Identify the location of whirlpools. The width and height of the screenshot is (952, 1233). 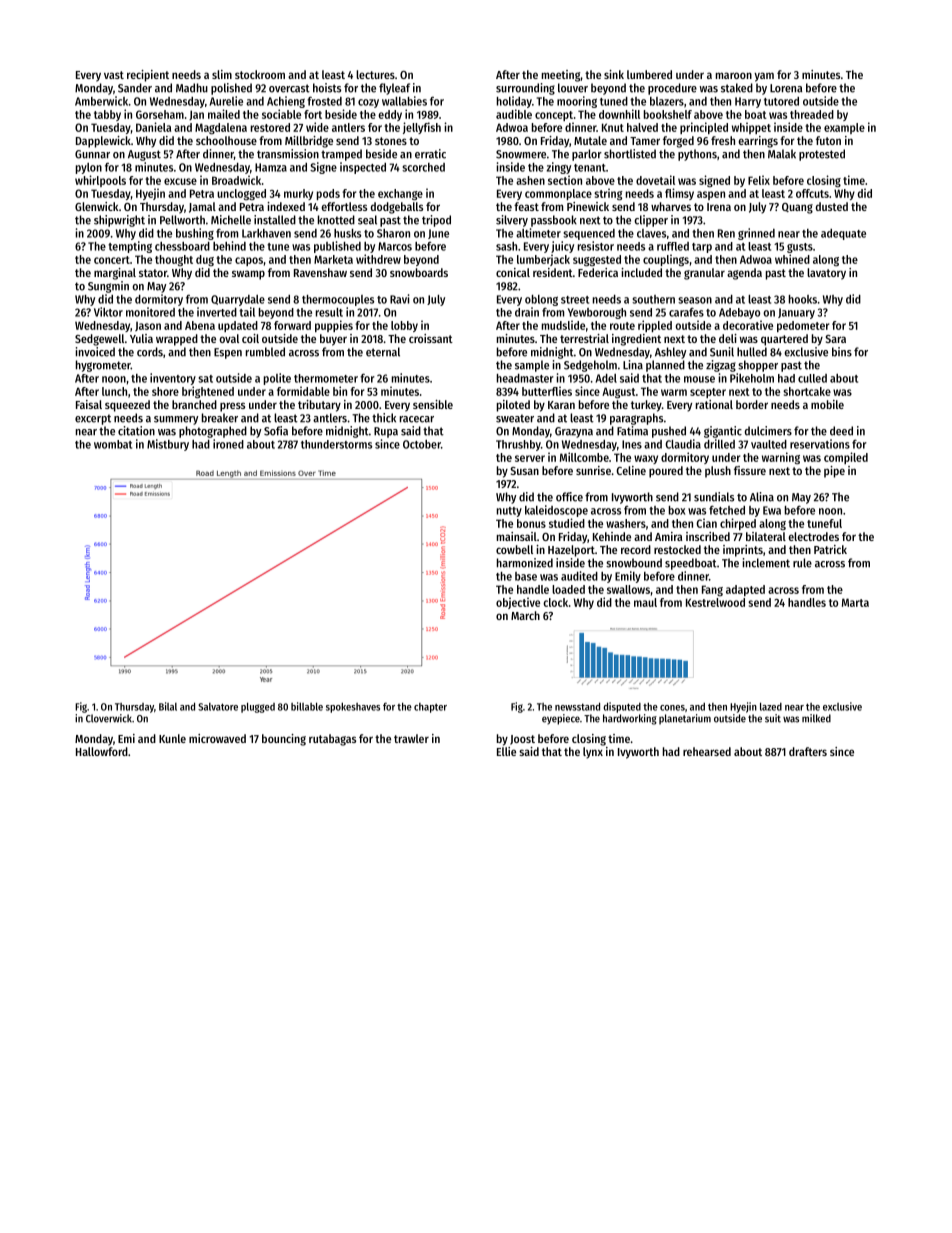
(100, 181).
